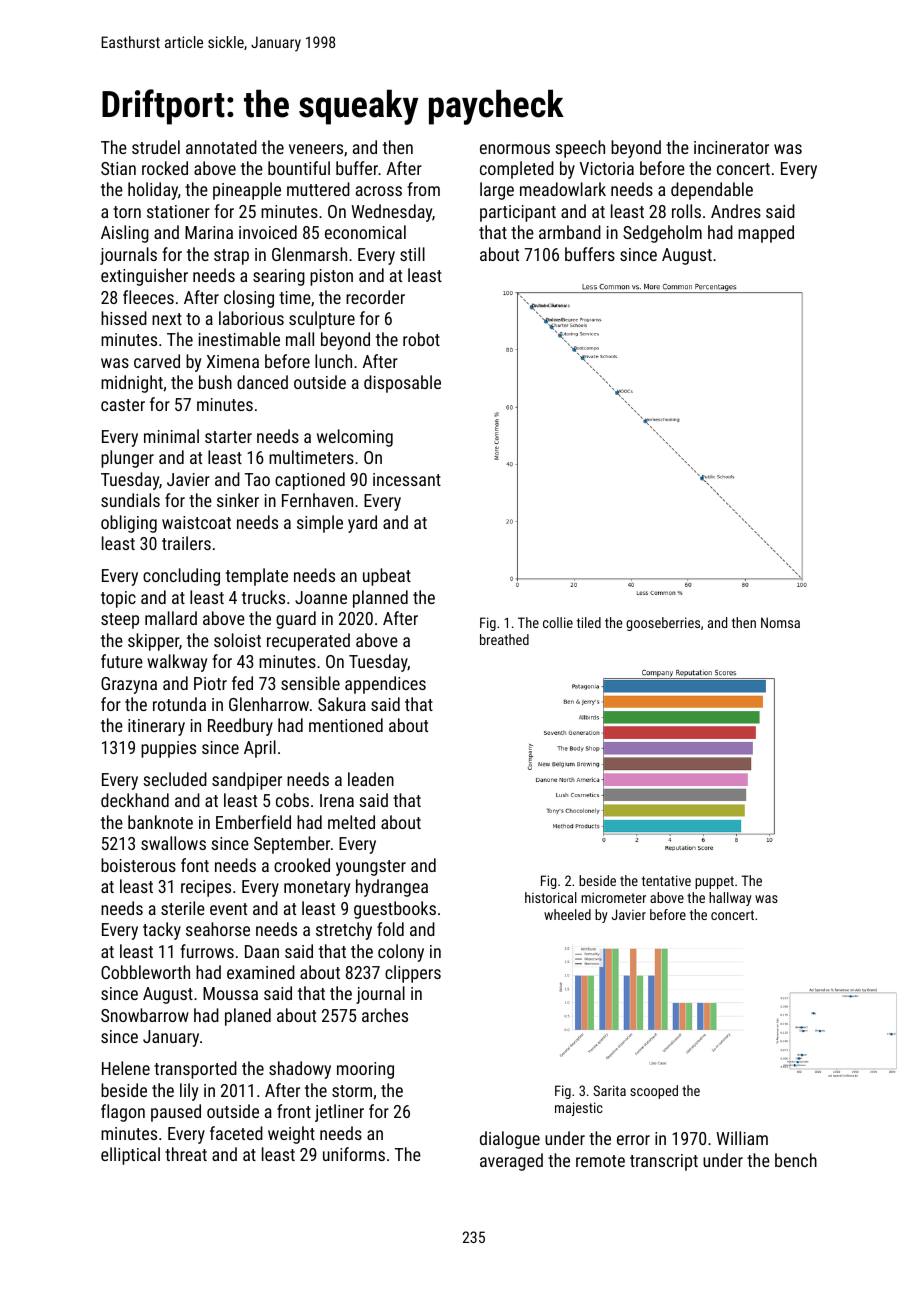 The image size is (924, 1311). I want to click on dialogue, so click(510, 1140).
